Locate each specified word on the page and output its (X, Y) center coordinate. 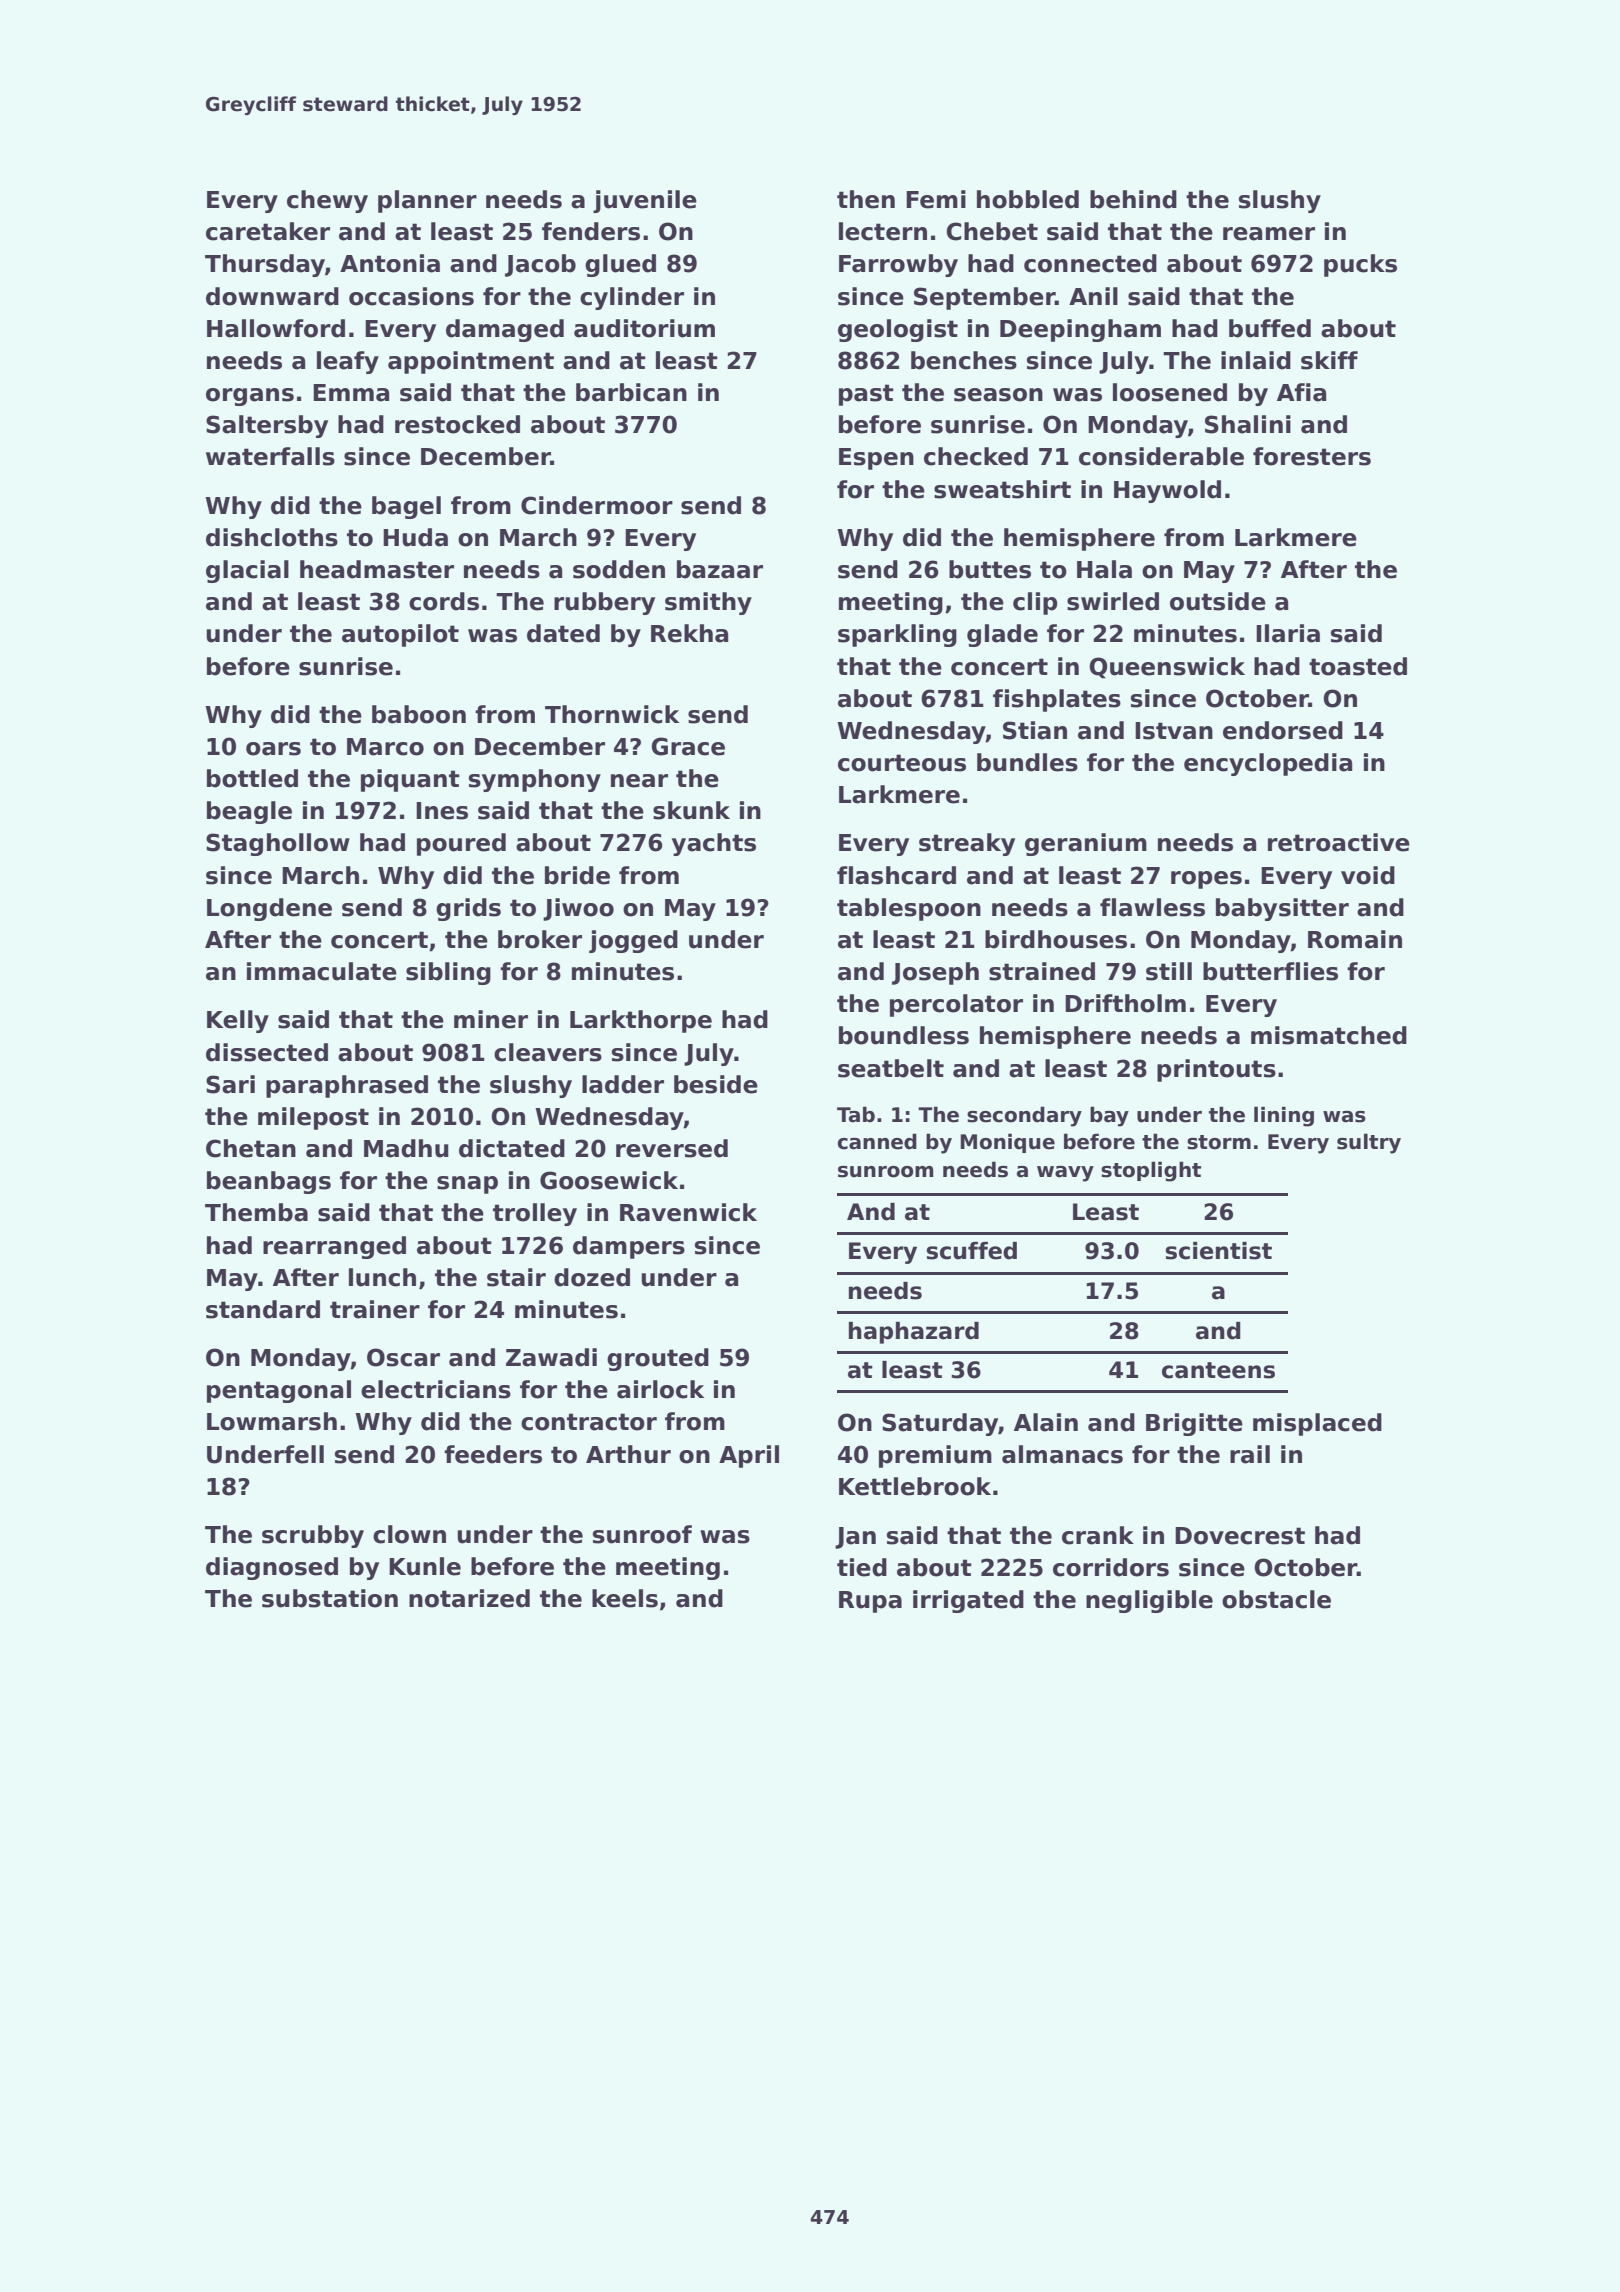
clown (409, 1534)
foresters (1312, 456)
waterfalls (270, 456)
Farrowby (898, 265)
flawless (1152, 907)
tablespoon (909, 909)
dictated (512, 1148)
